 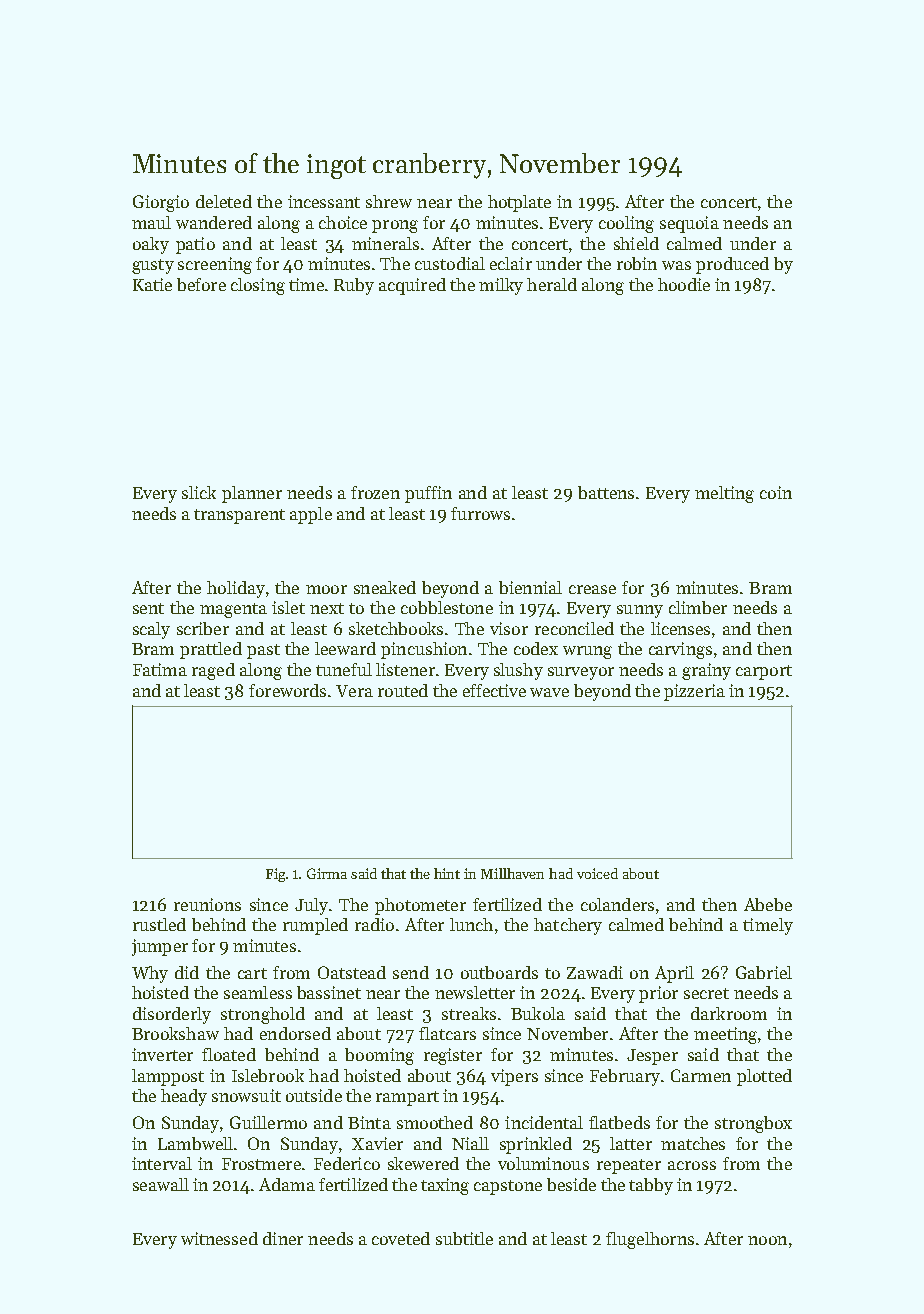 I want to click on deleted, so click(x=224, y=201).
